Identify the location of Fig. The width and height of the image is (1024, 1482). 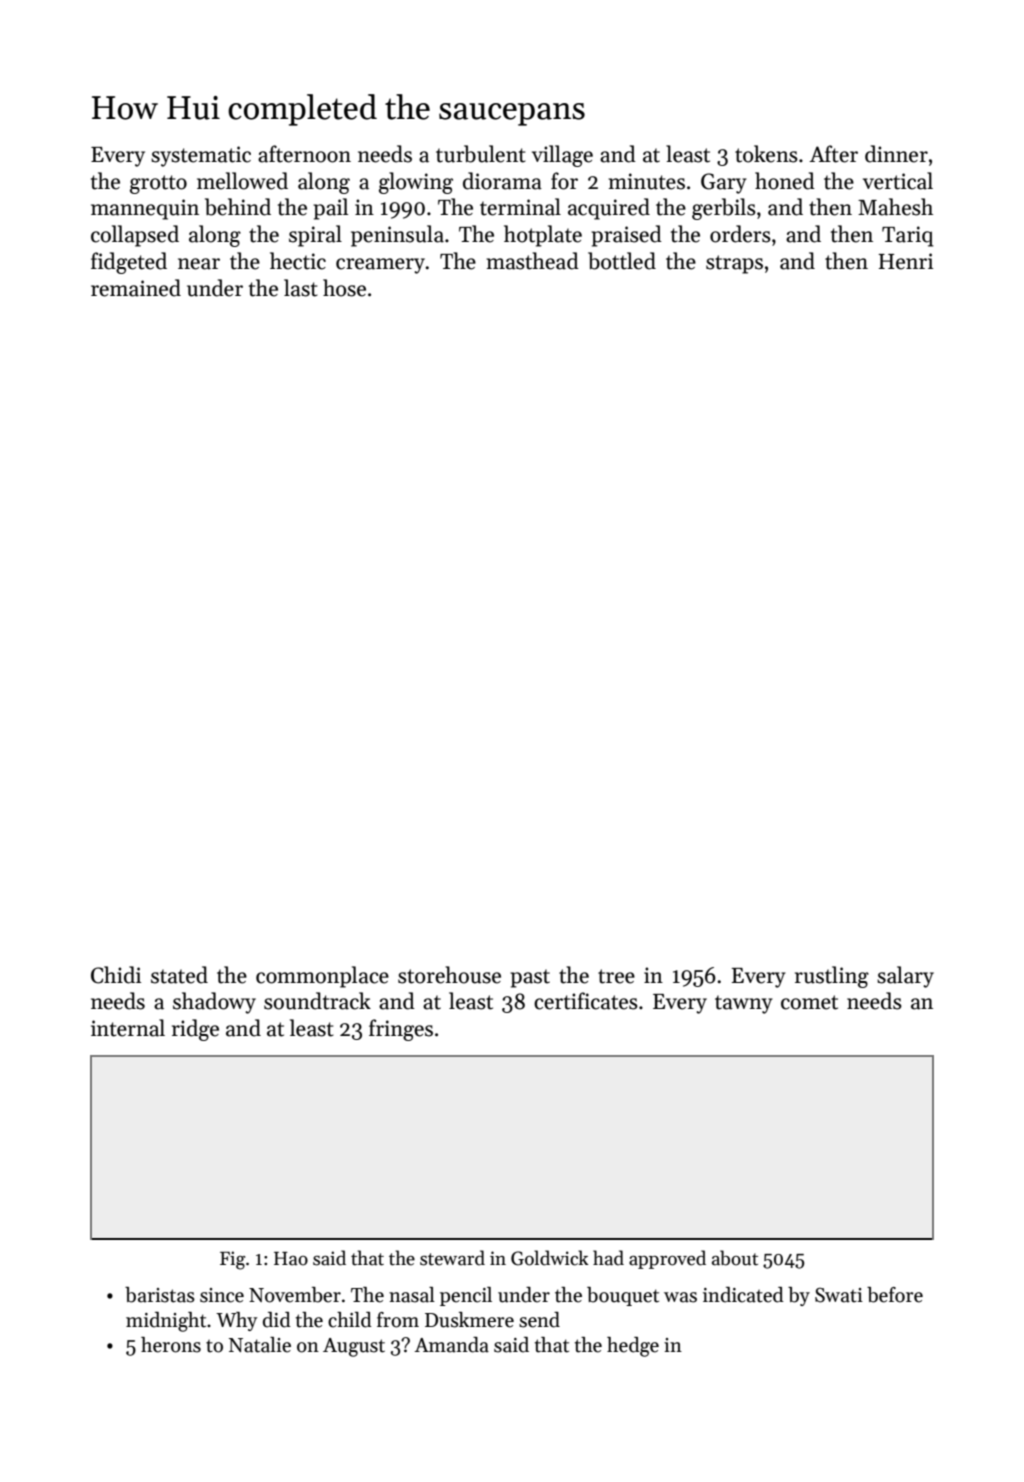
(232, 1260).
